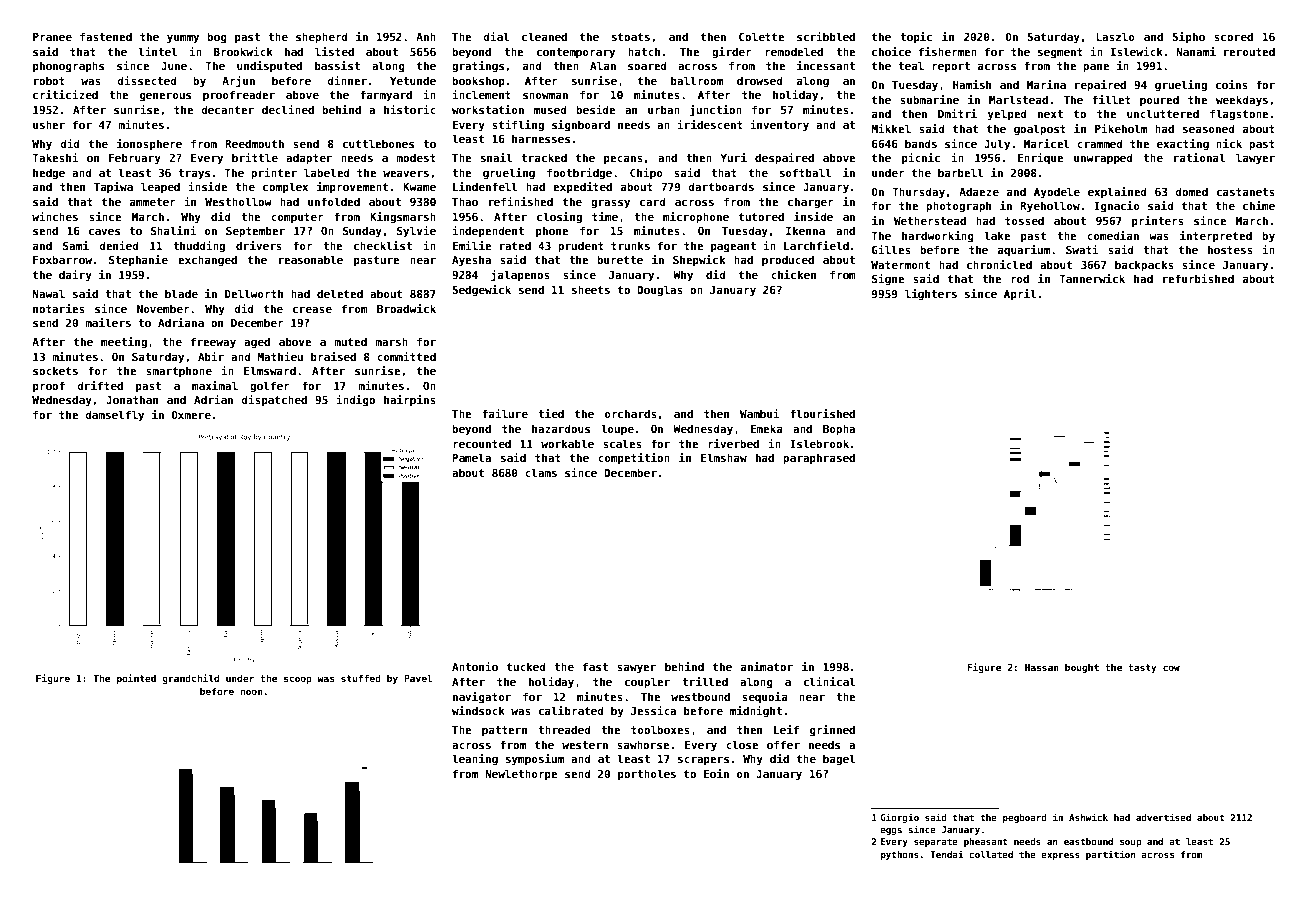 The image size is (1308, 924). What do you see at coordinates (634, 458) in the screenshot?
I see `competition` at bounding box center [634, 458].
